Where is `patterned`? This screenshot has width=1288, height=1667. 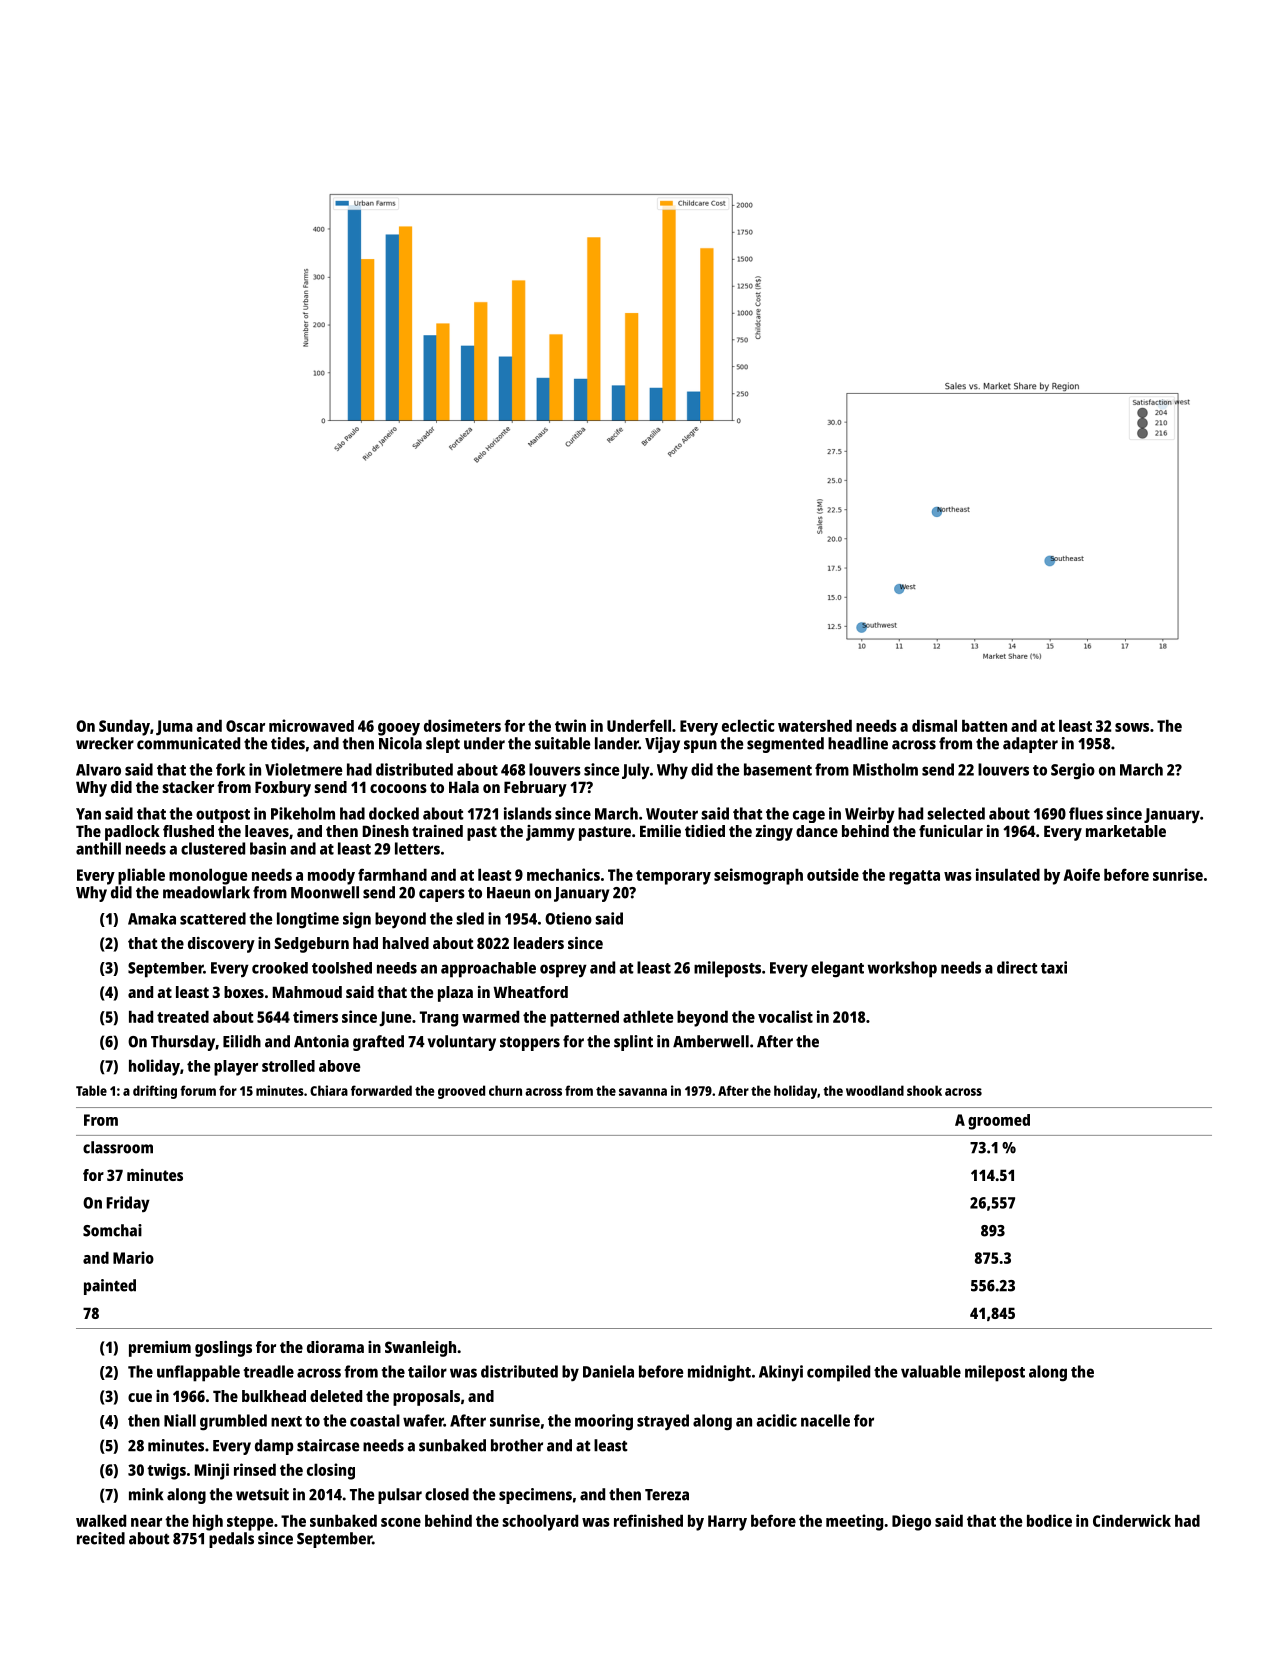
patterned is located at coordinates (584, 1018).
